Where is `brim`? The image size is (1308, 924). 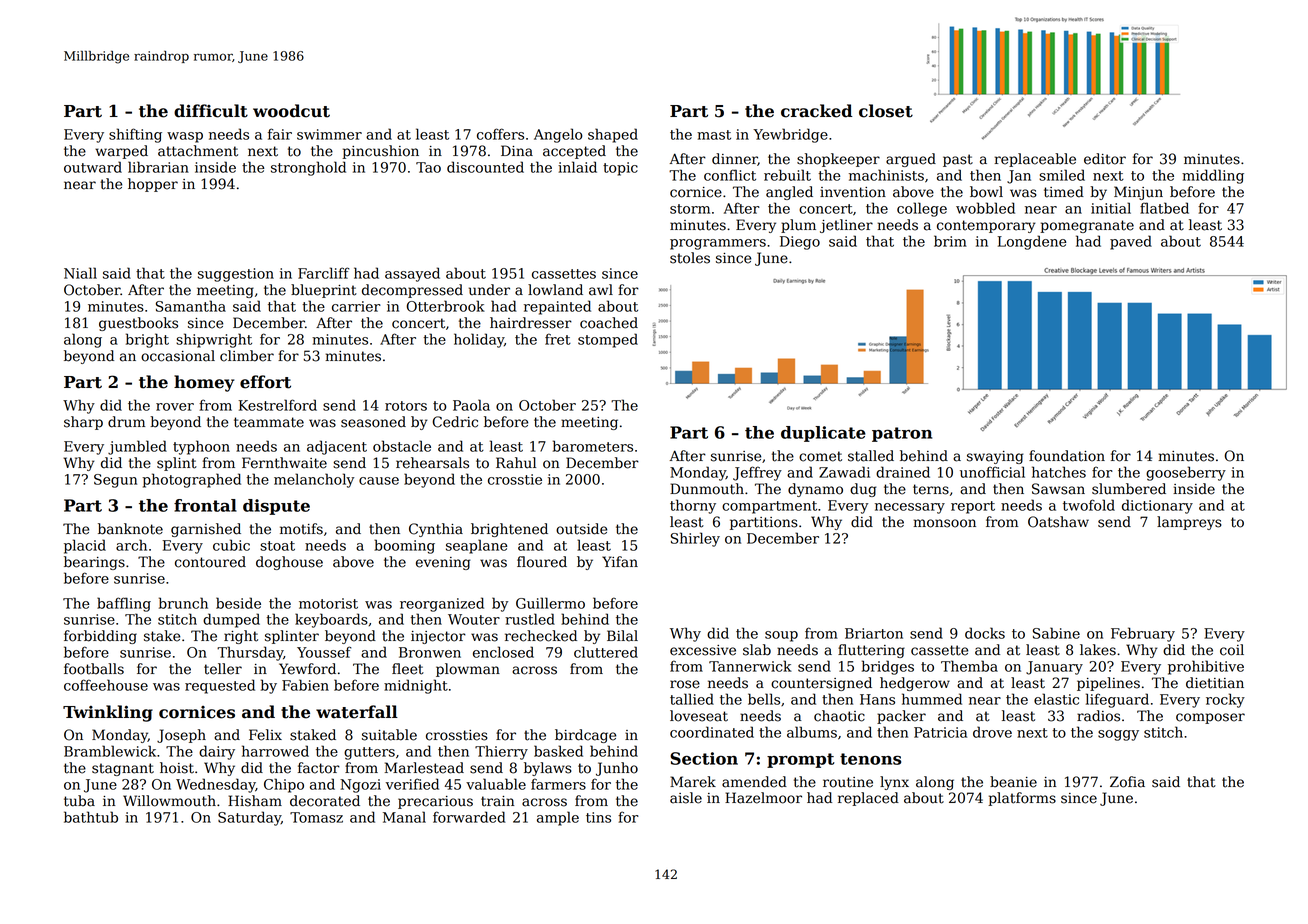 brim is located at coordinates (950, 241).
